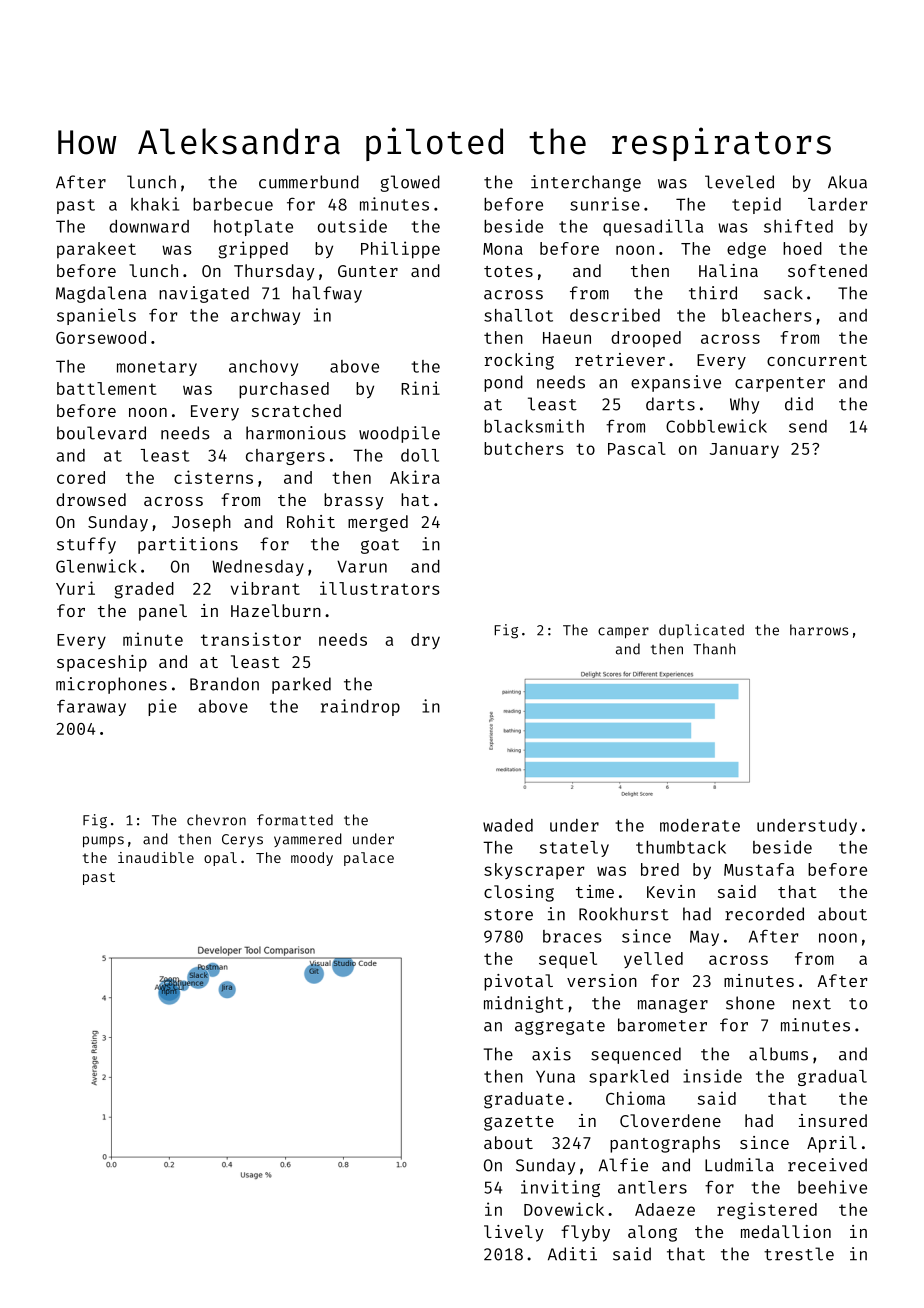 This document has height=1308, width=924. Describe the element at coordinates (518, 315) in the document. I see `shallot` at that location.
